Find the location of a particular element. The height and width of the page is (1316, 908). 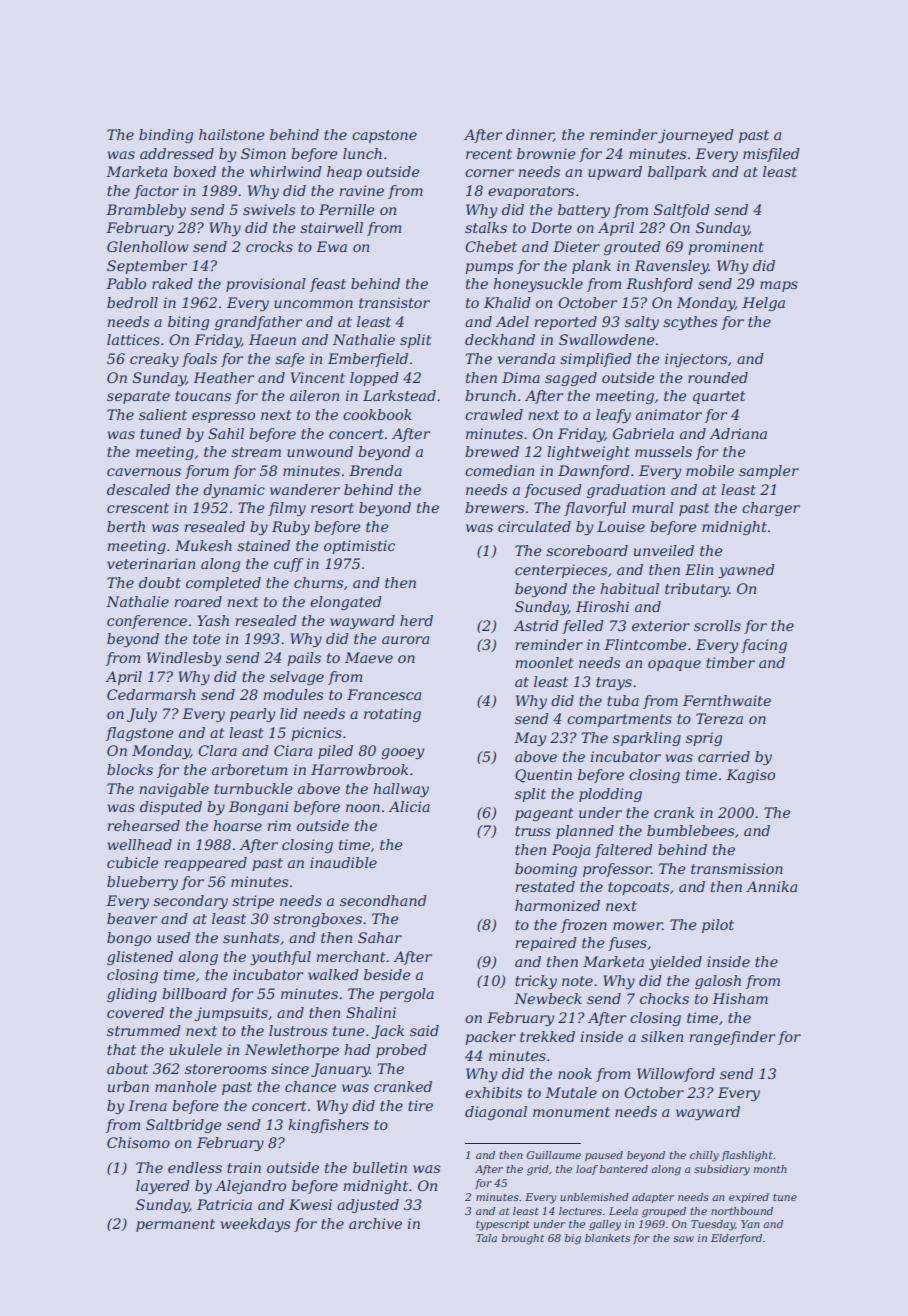

separate is located at coordinates (138, 397).
